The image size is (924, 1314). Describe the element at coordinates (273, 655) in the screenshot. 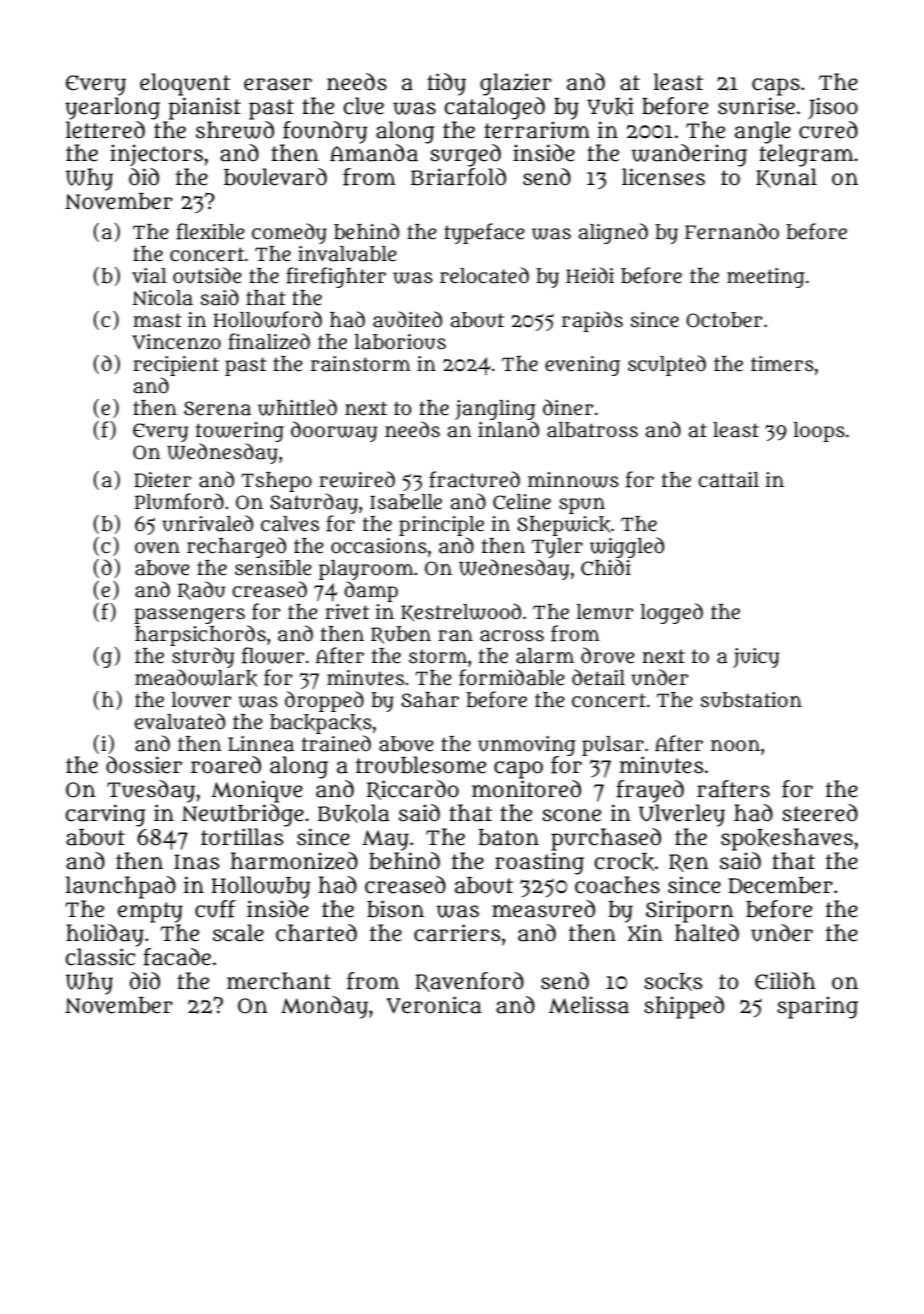

I see `flower` at that location.
